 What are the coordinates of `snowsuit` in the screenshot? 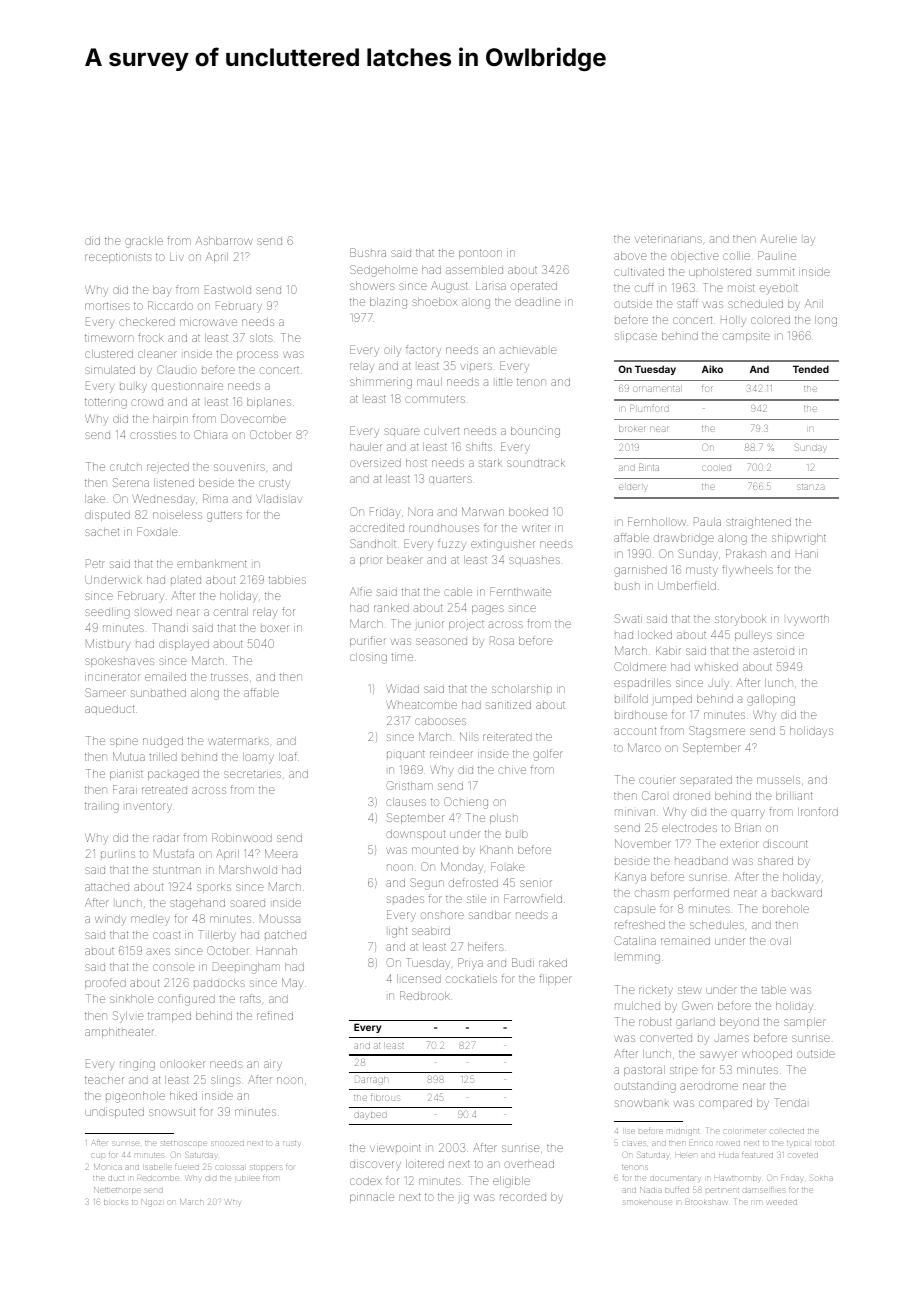 It's located at (172, 1112).
